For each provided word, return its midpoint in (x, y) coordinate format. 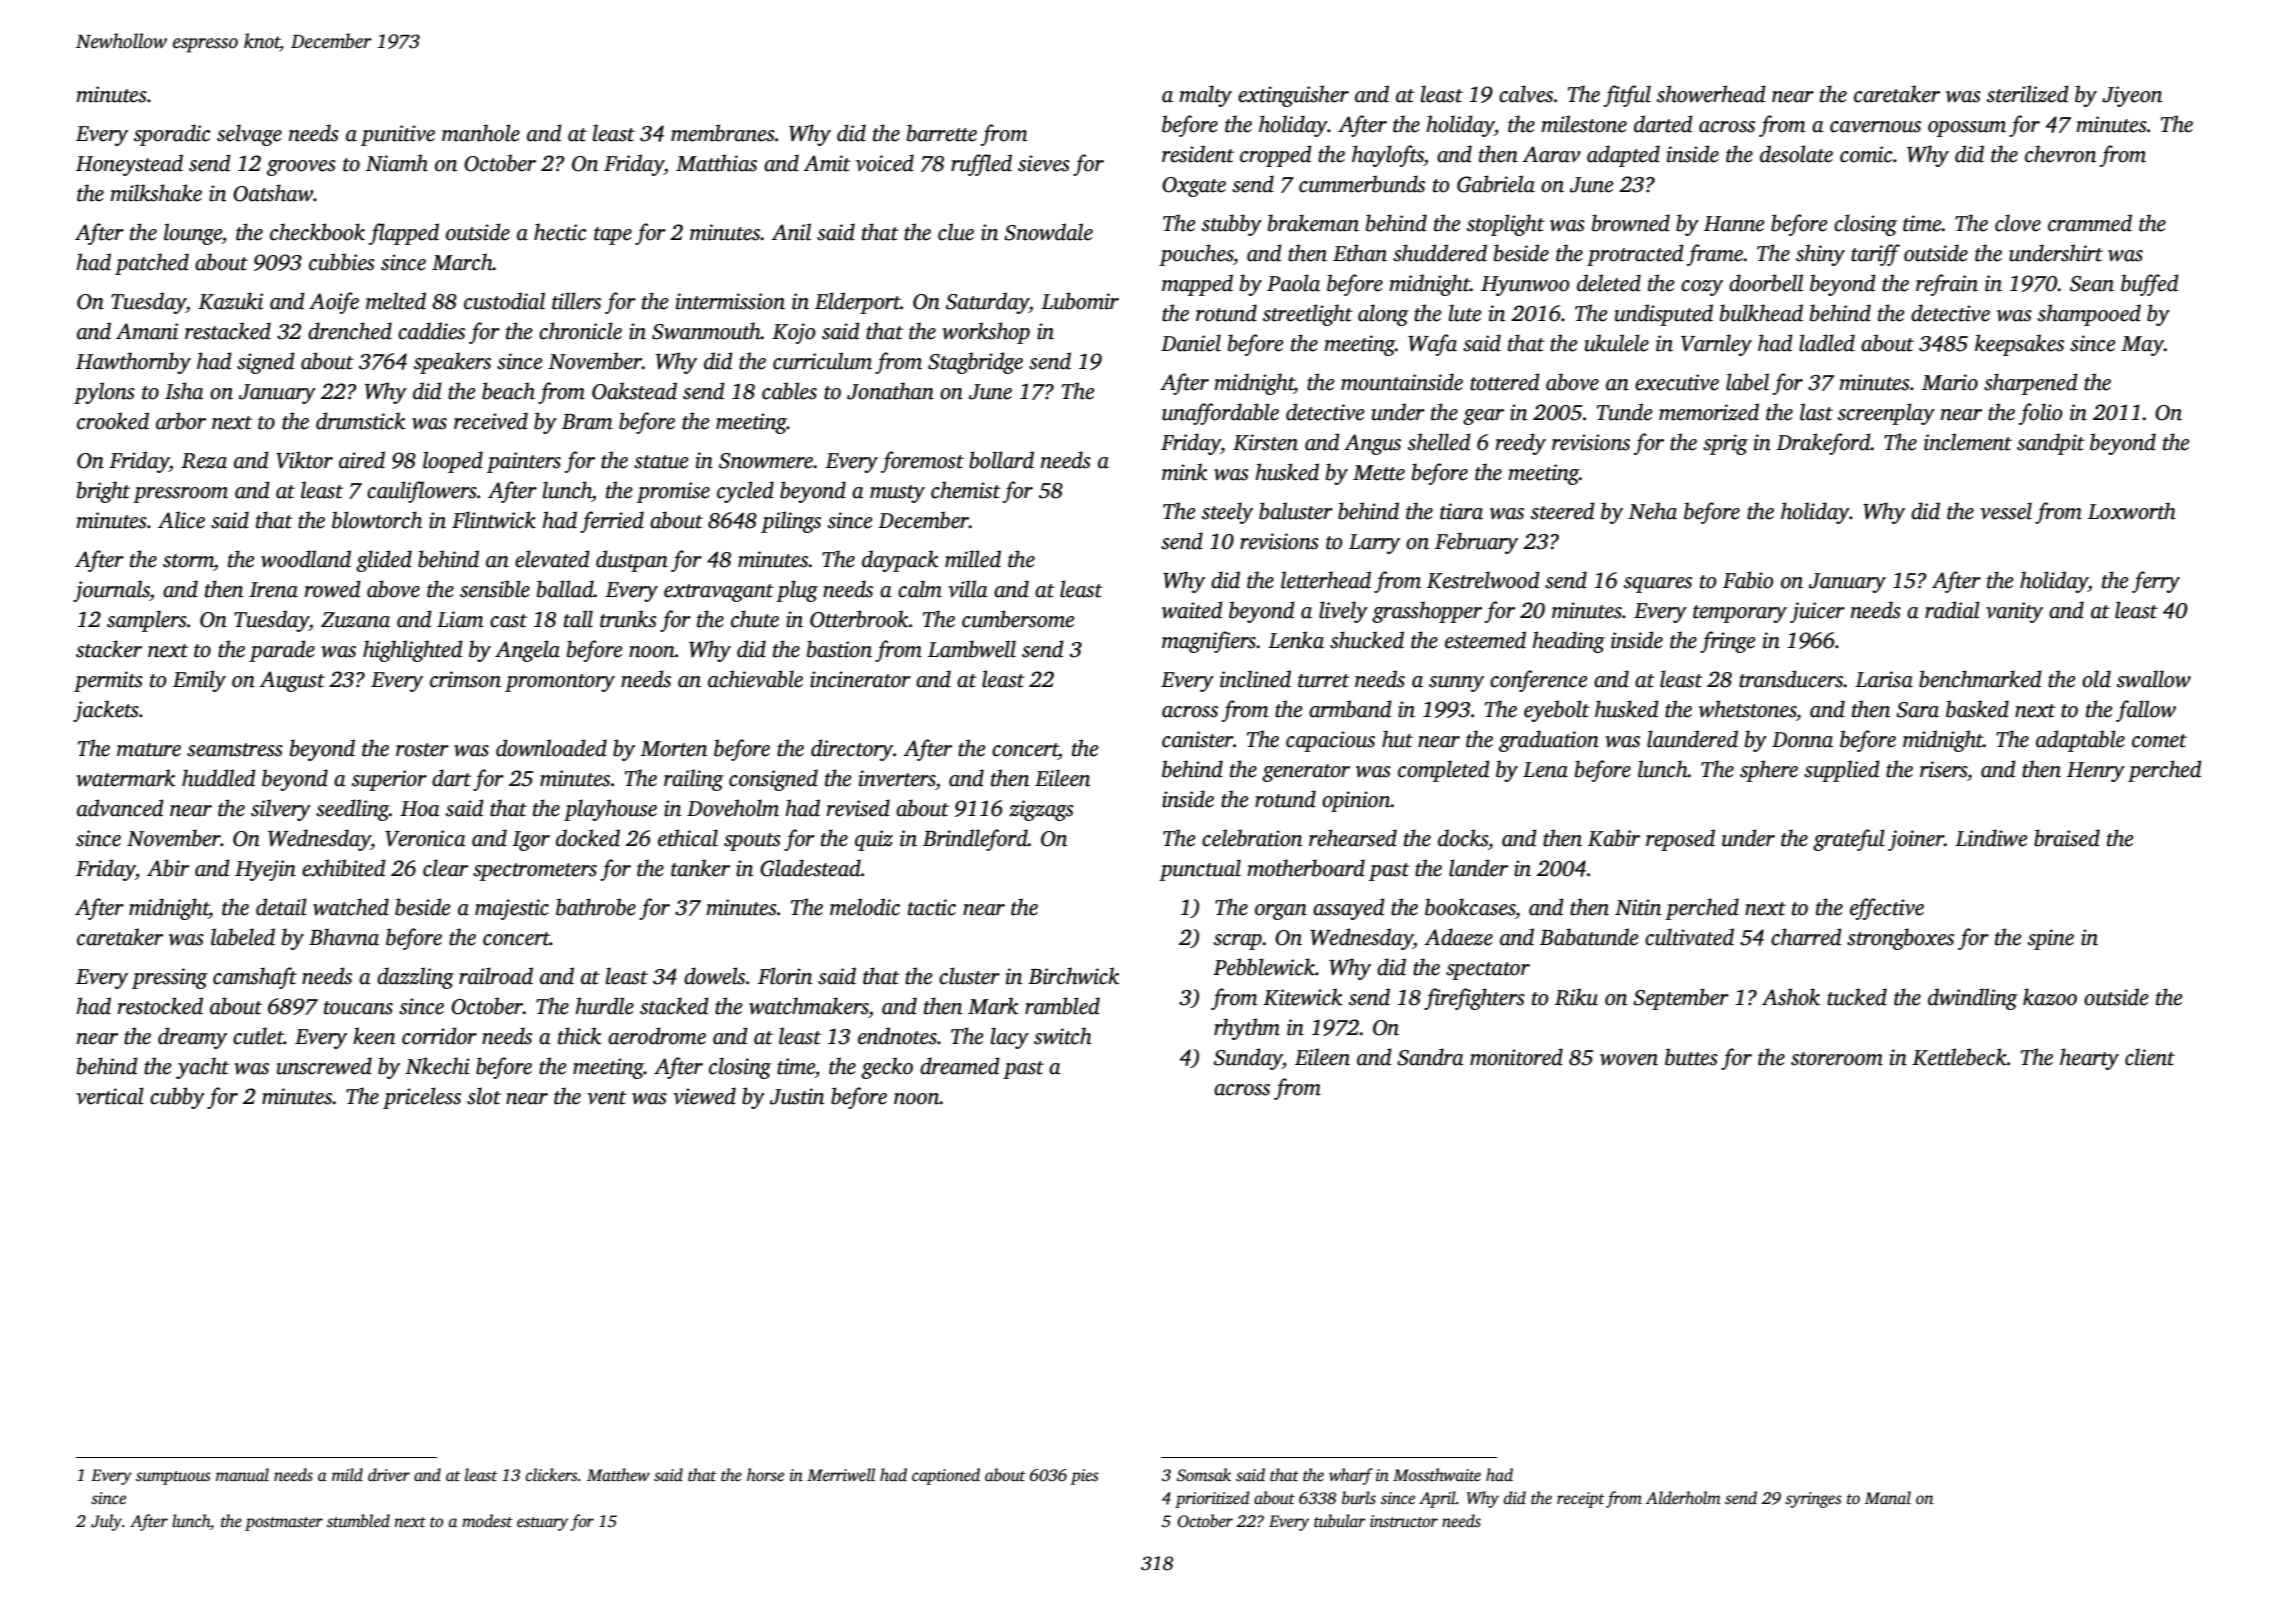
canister (1197, 739)
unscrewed (324, 1066)
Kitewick (1302, 997)
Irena (273, 590)
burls (1359, 1498)
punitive (398, 135)
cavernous (1875, 127)
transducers (1791, 679)
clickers (552, 1475)
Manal (1888, 1498)
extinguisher (1293, 96)
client (2150, 1057)
